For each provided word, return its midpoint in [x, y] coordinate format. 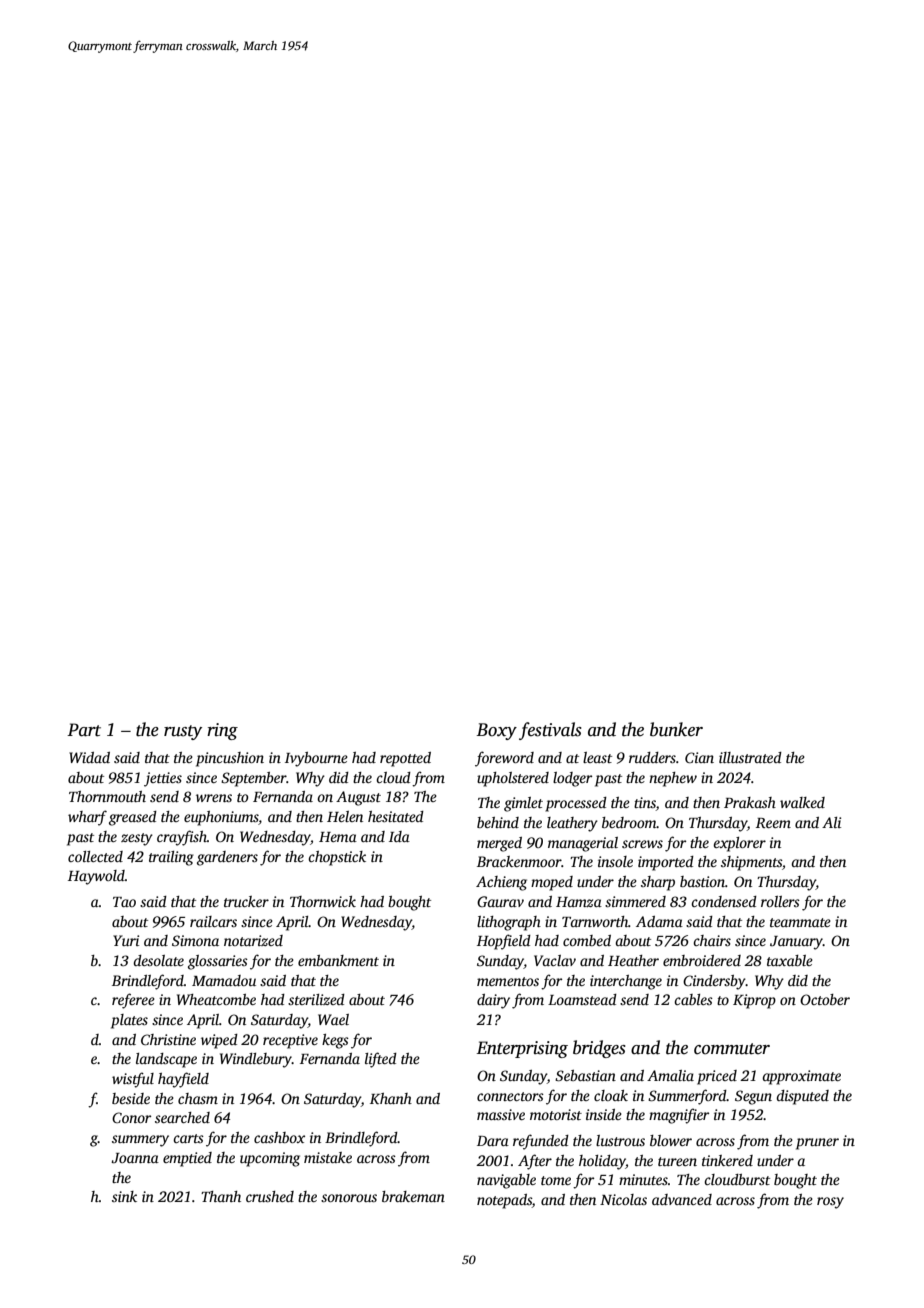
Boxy [496, 731]
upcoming [270, 1159]
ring [222, 731]
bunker [676, 729]
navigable [506, 1181]
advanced [682, 1199]
